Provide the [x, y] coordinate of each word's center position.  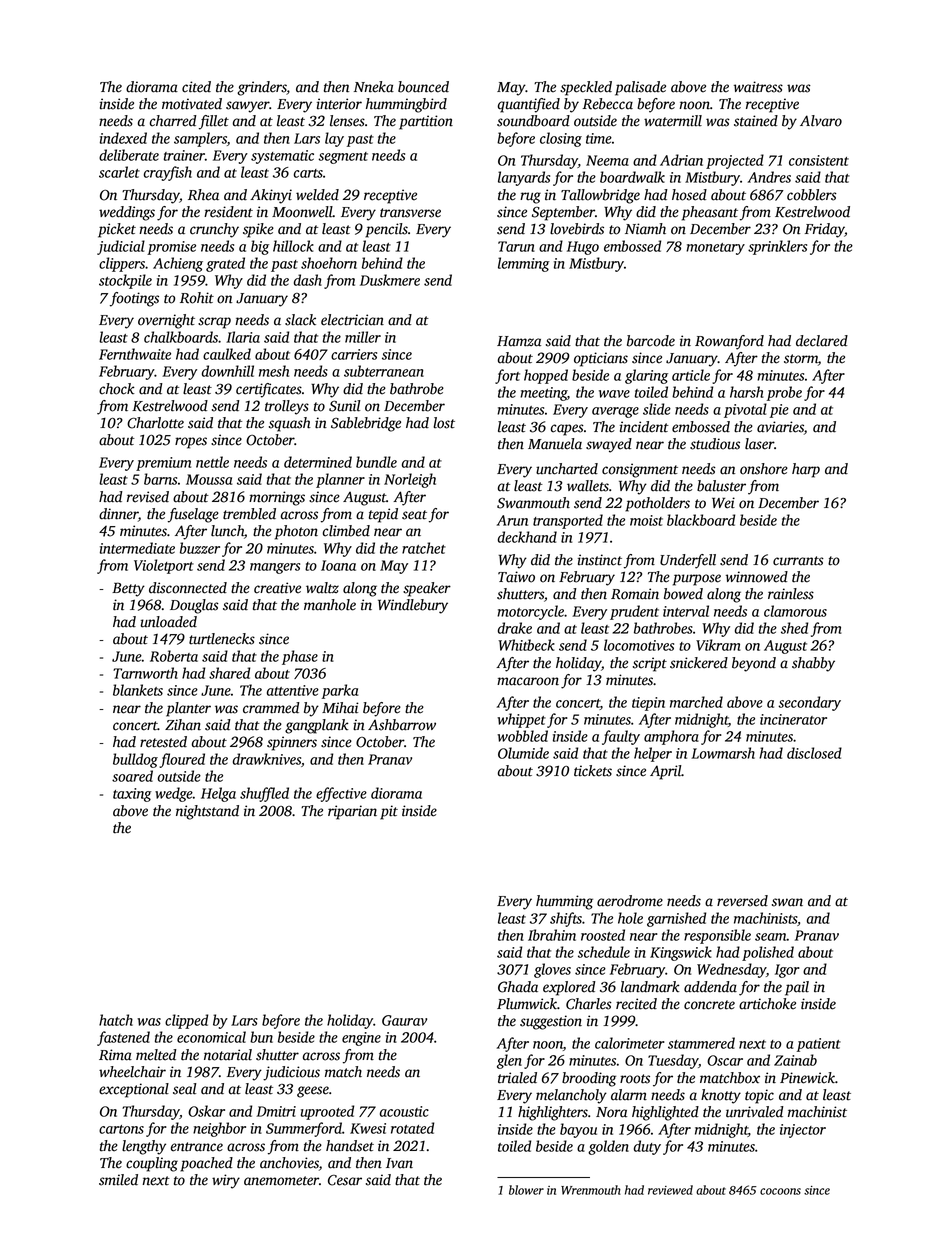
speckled [586, 88]
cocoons [780, 1191]
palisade [640, 88]
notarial [228, 1055]
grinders [262, 88]
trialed [517, 1078]
